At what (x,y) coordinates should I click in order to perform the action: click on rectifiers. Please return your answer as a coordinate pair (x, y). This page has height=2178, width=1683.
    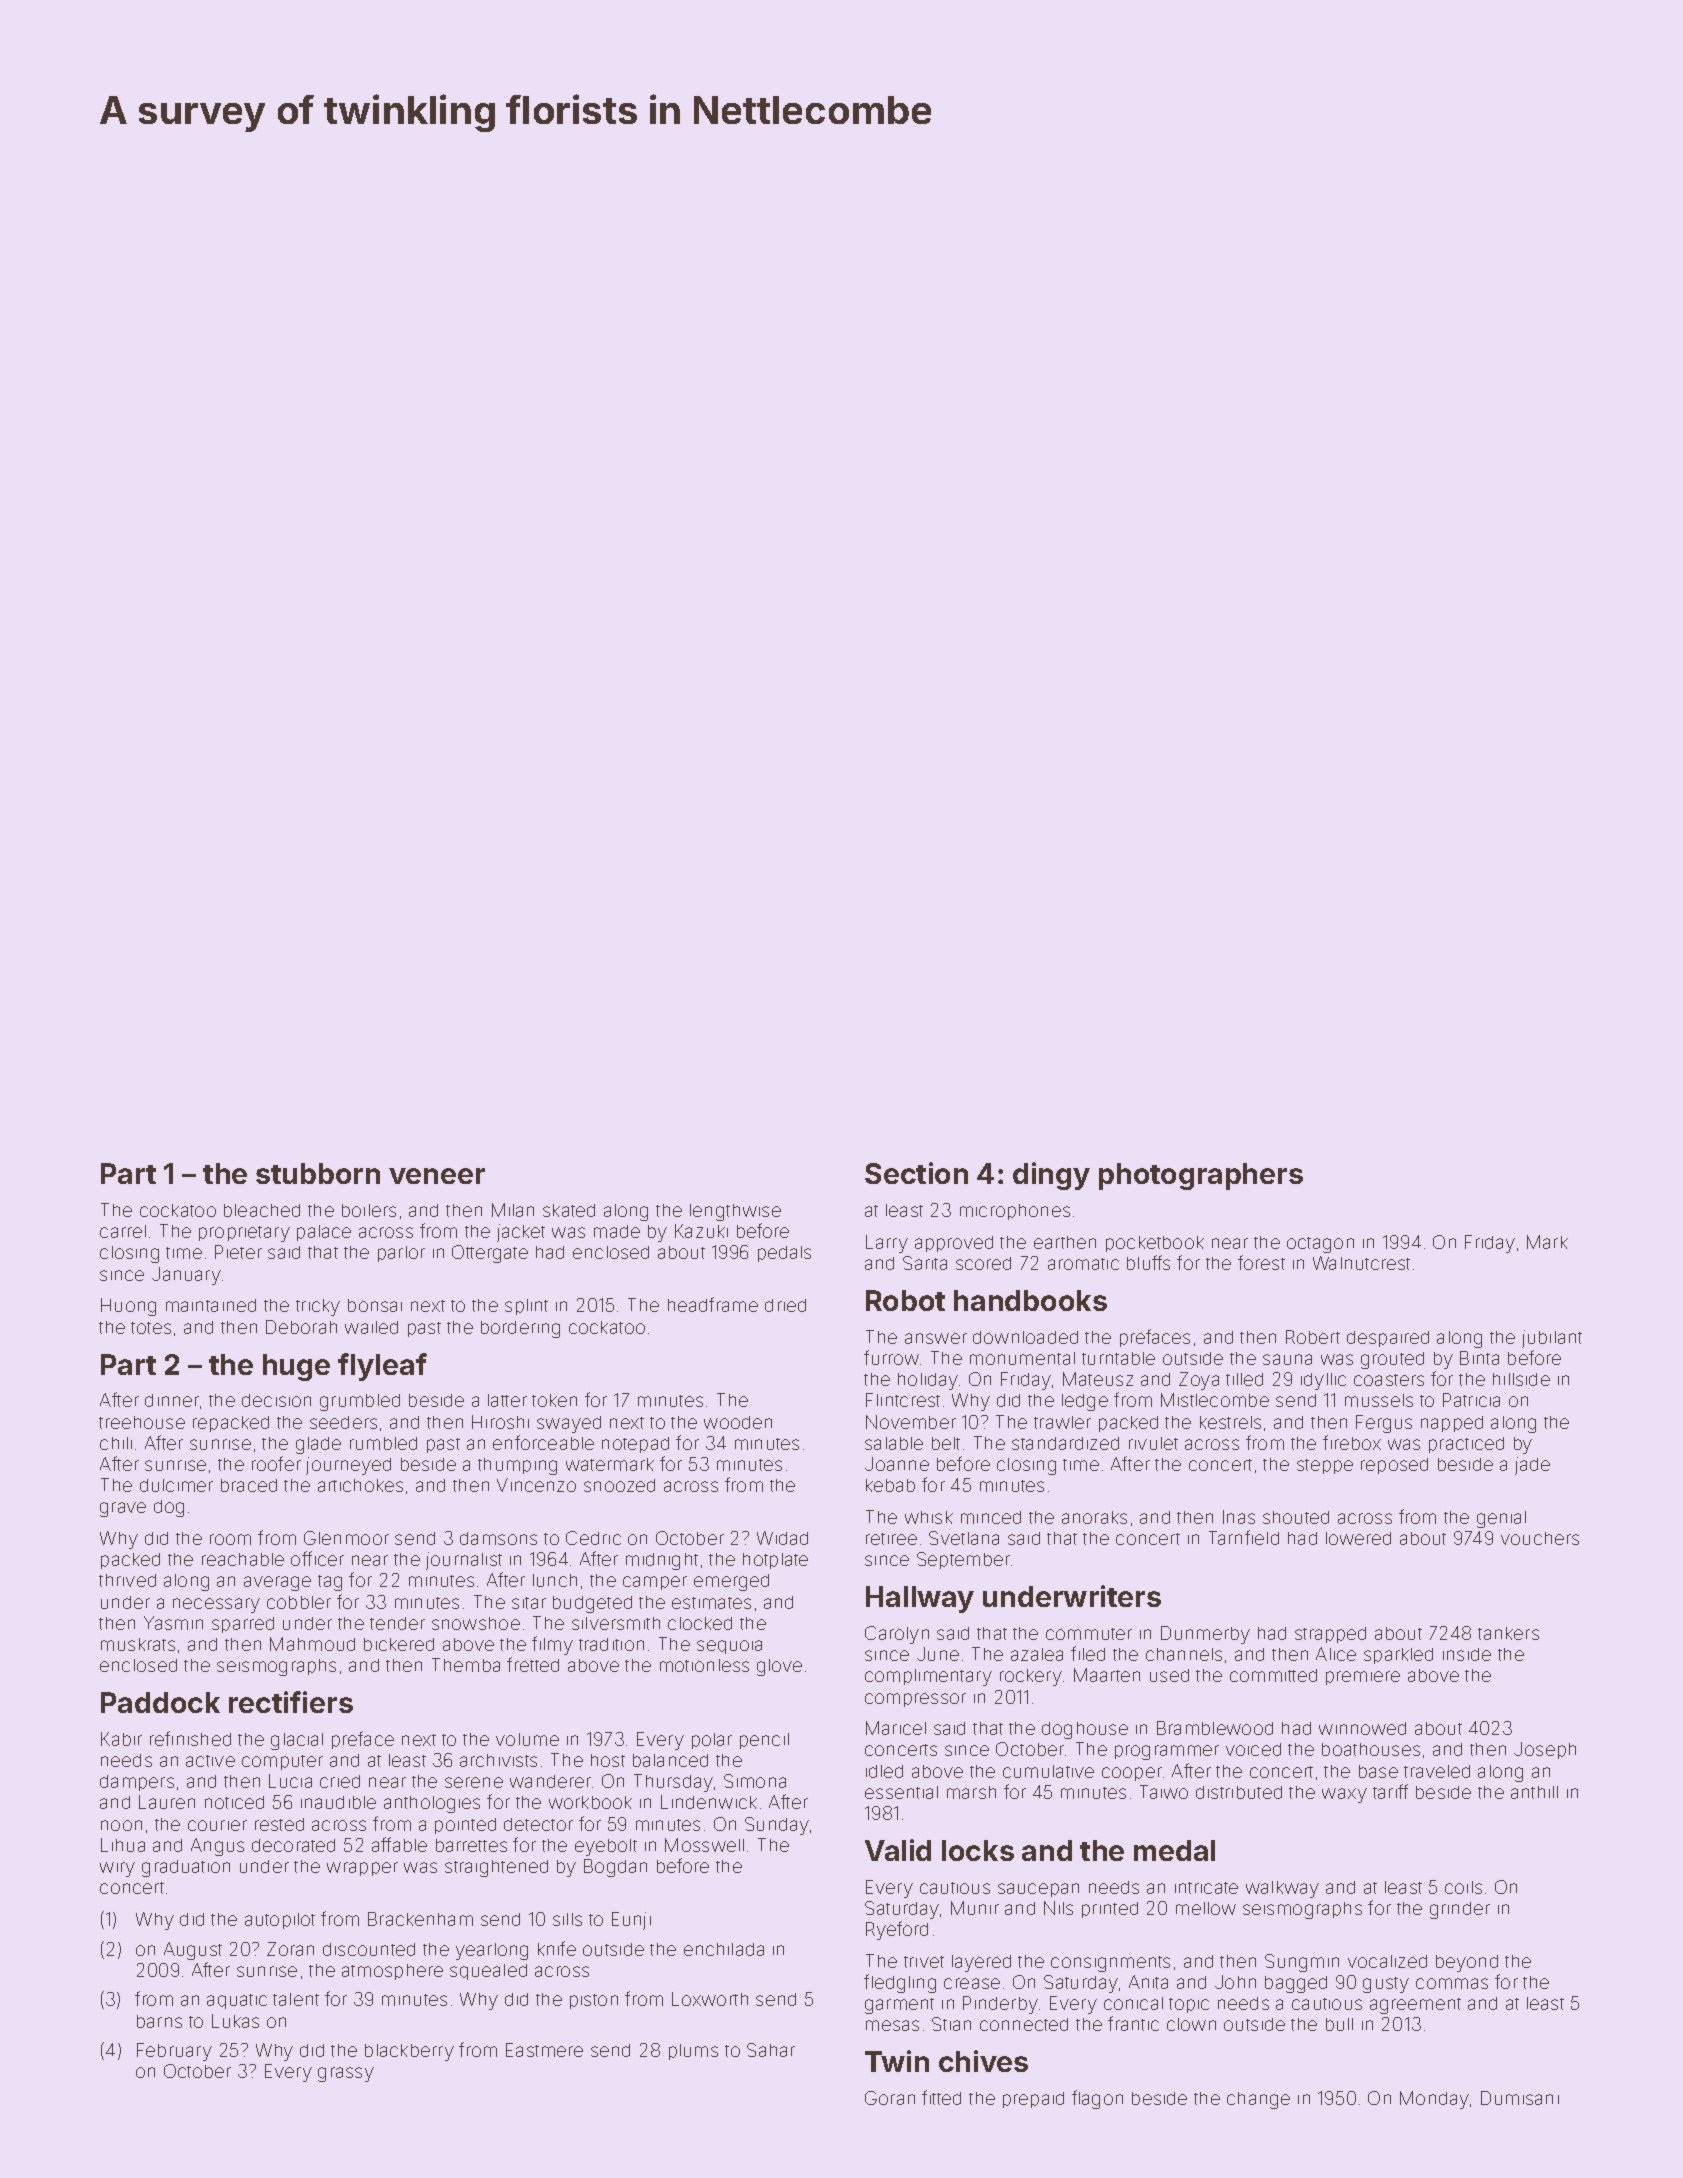
    Looking at the image, I should click on (291, 1702).
